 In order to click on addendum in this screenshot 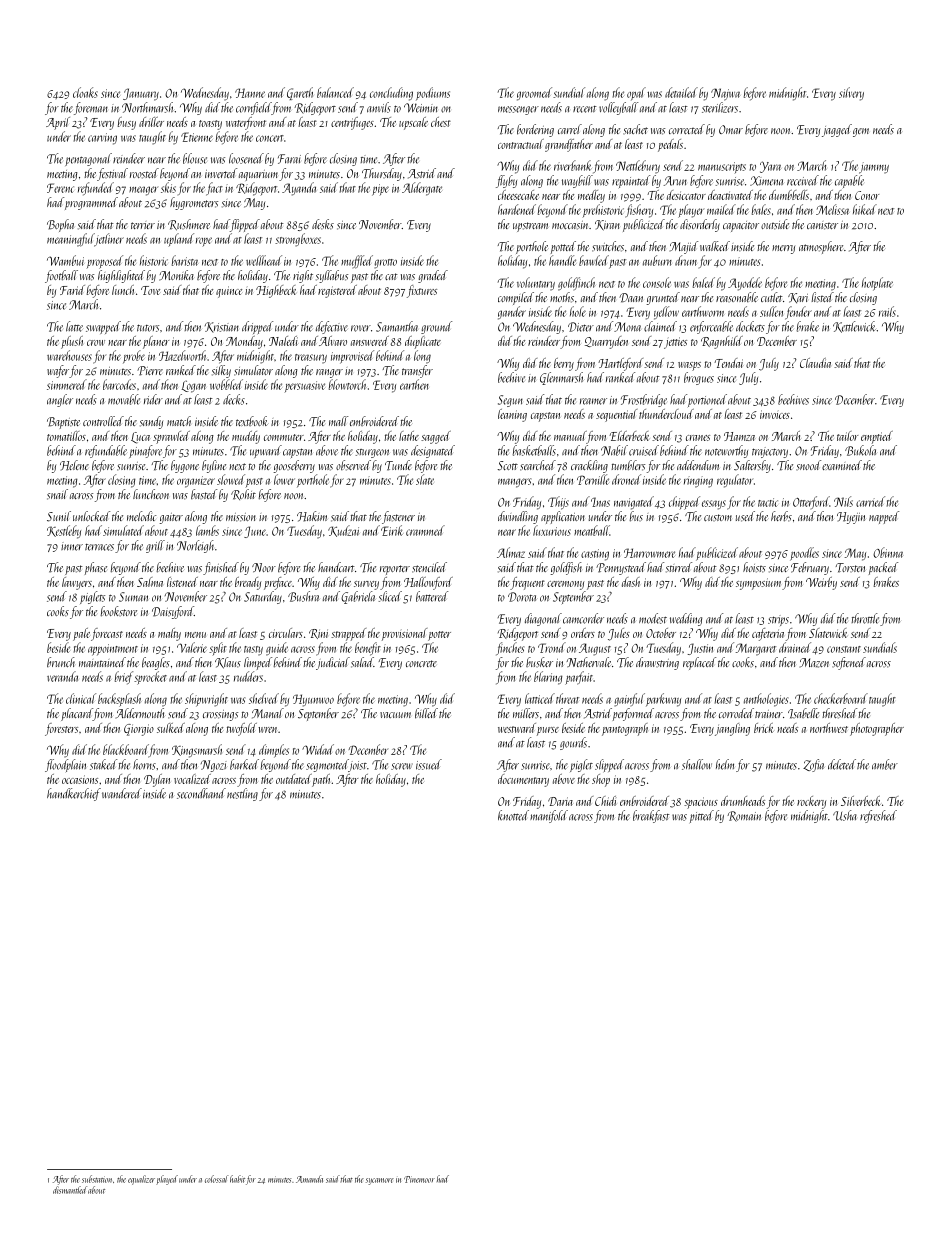, I will do `click(698, 465)`.
